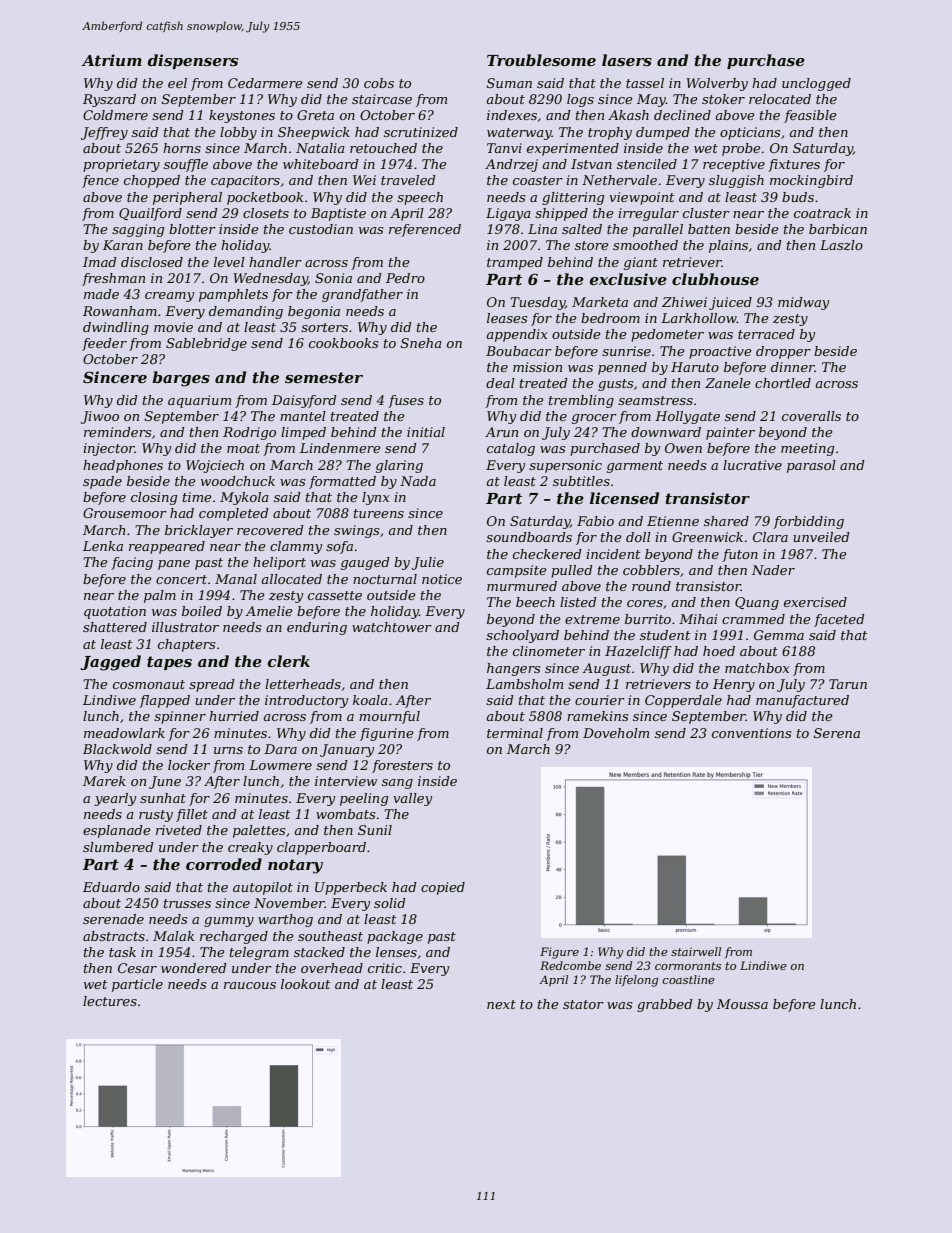  I want to click on lasers, so click(627, 60).
